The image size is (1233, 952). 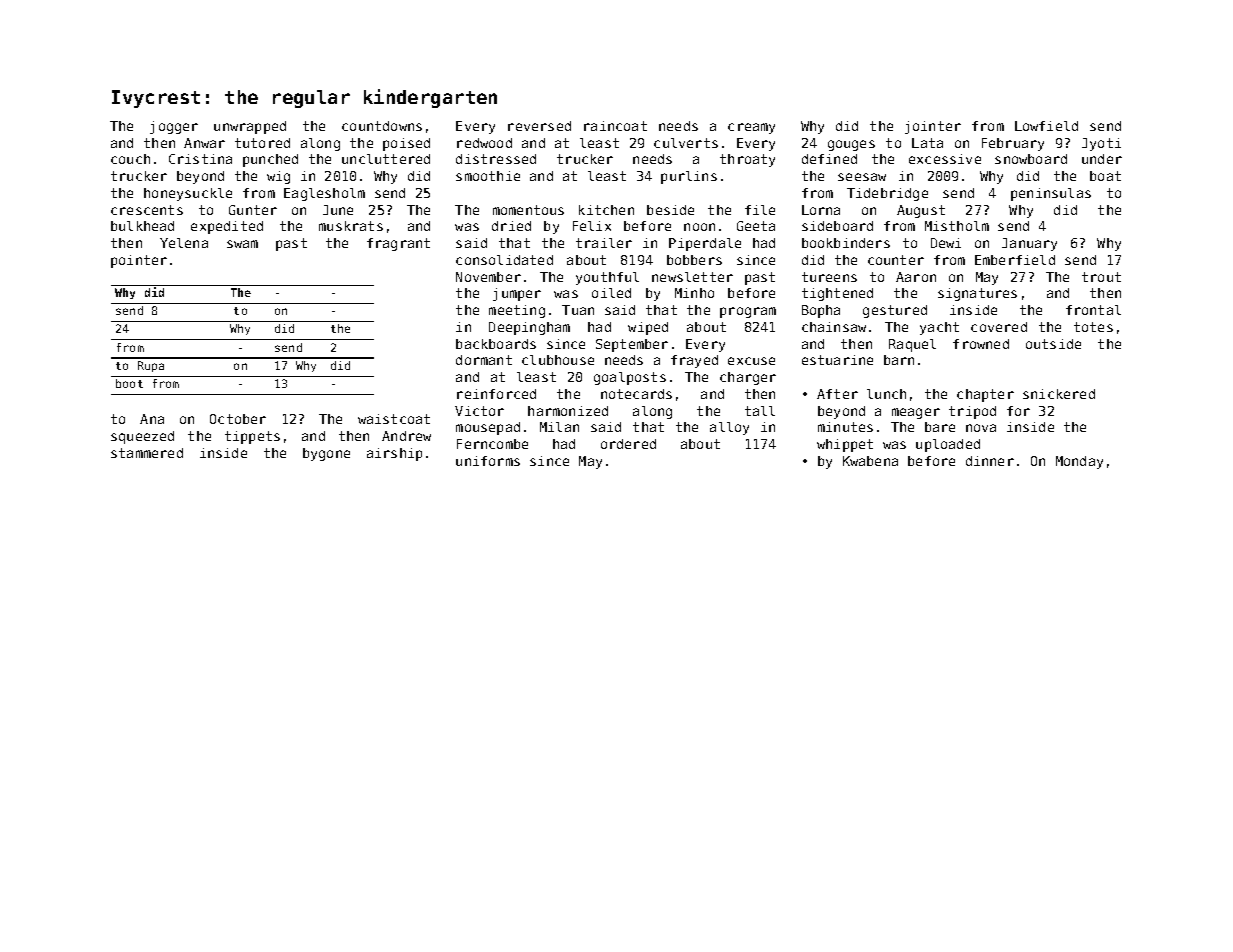 I want to click on bobbers, so click(x=694, y=260).
